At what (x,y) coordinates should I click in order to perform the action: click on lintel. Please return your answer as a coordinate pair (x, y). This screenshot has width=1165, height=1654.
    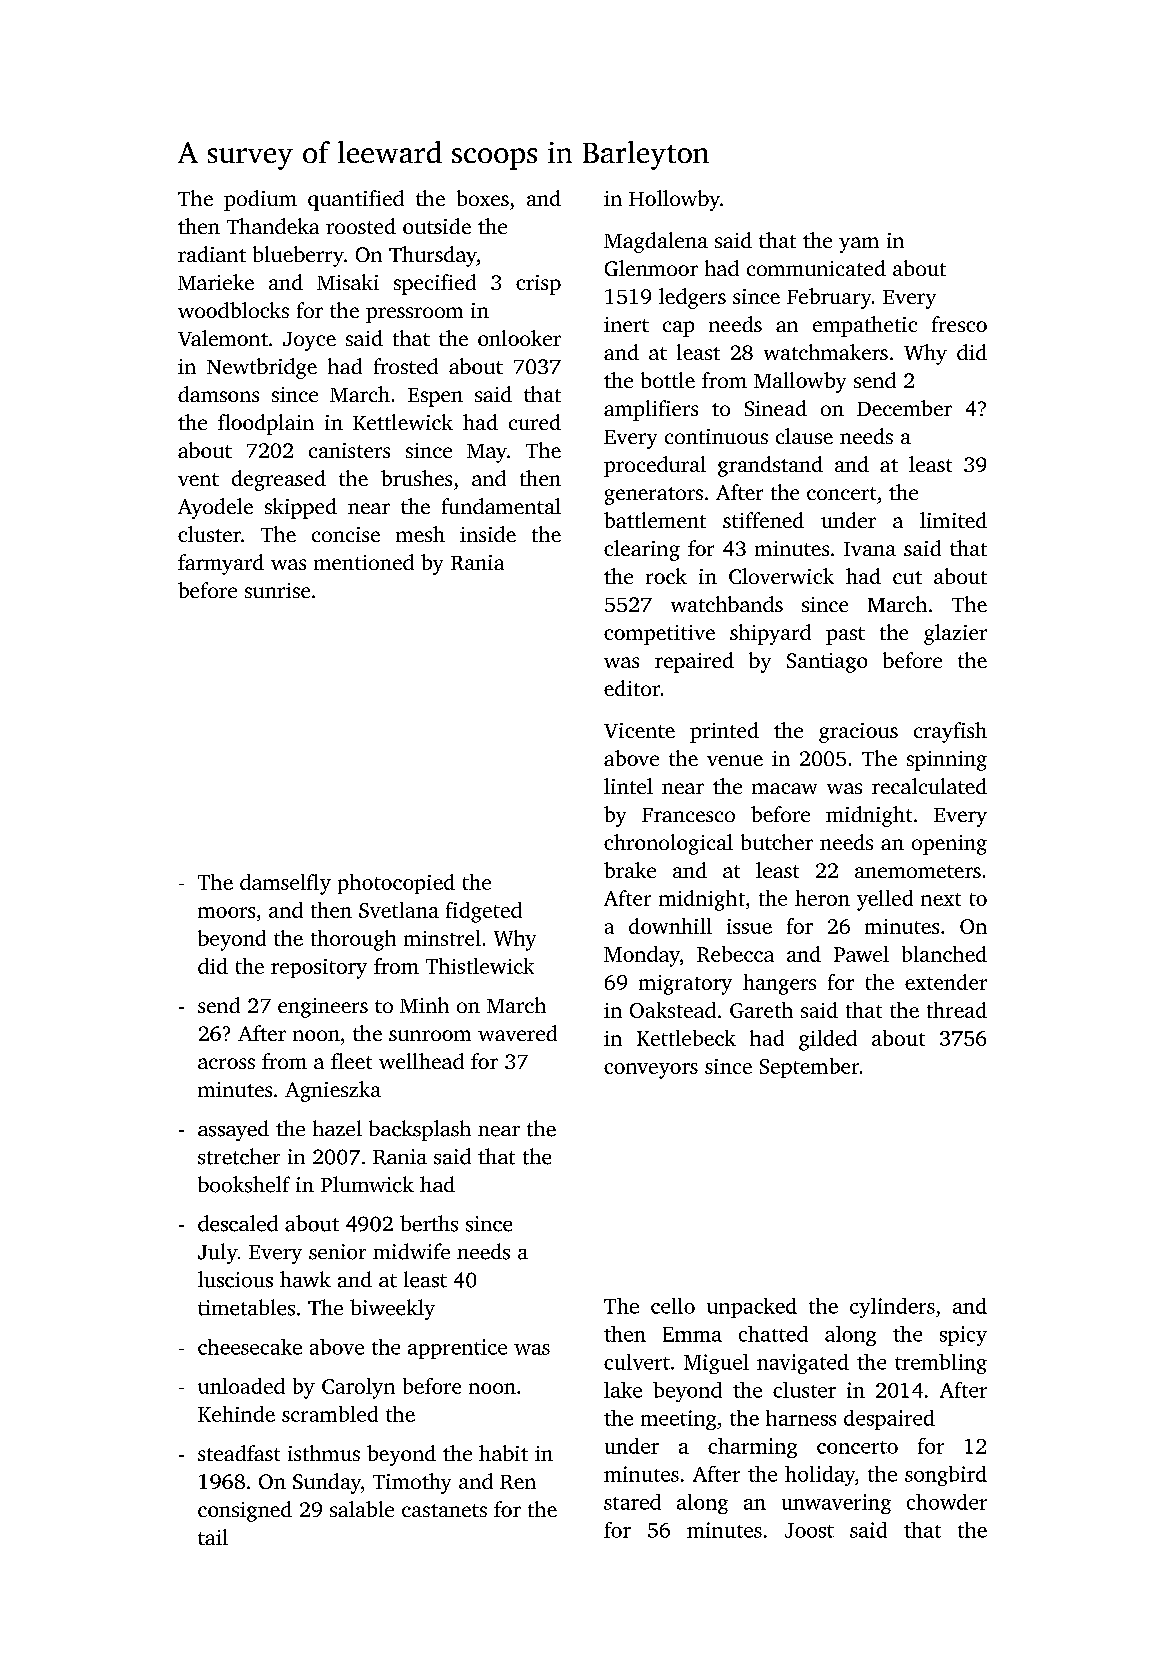
    Looking at the image, I should click on (628, 786).
